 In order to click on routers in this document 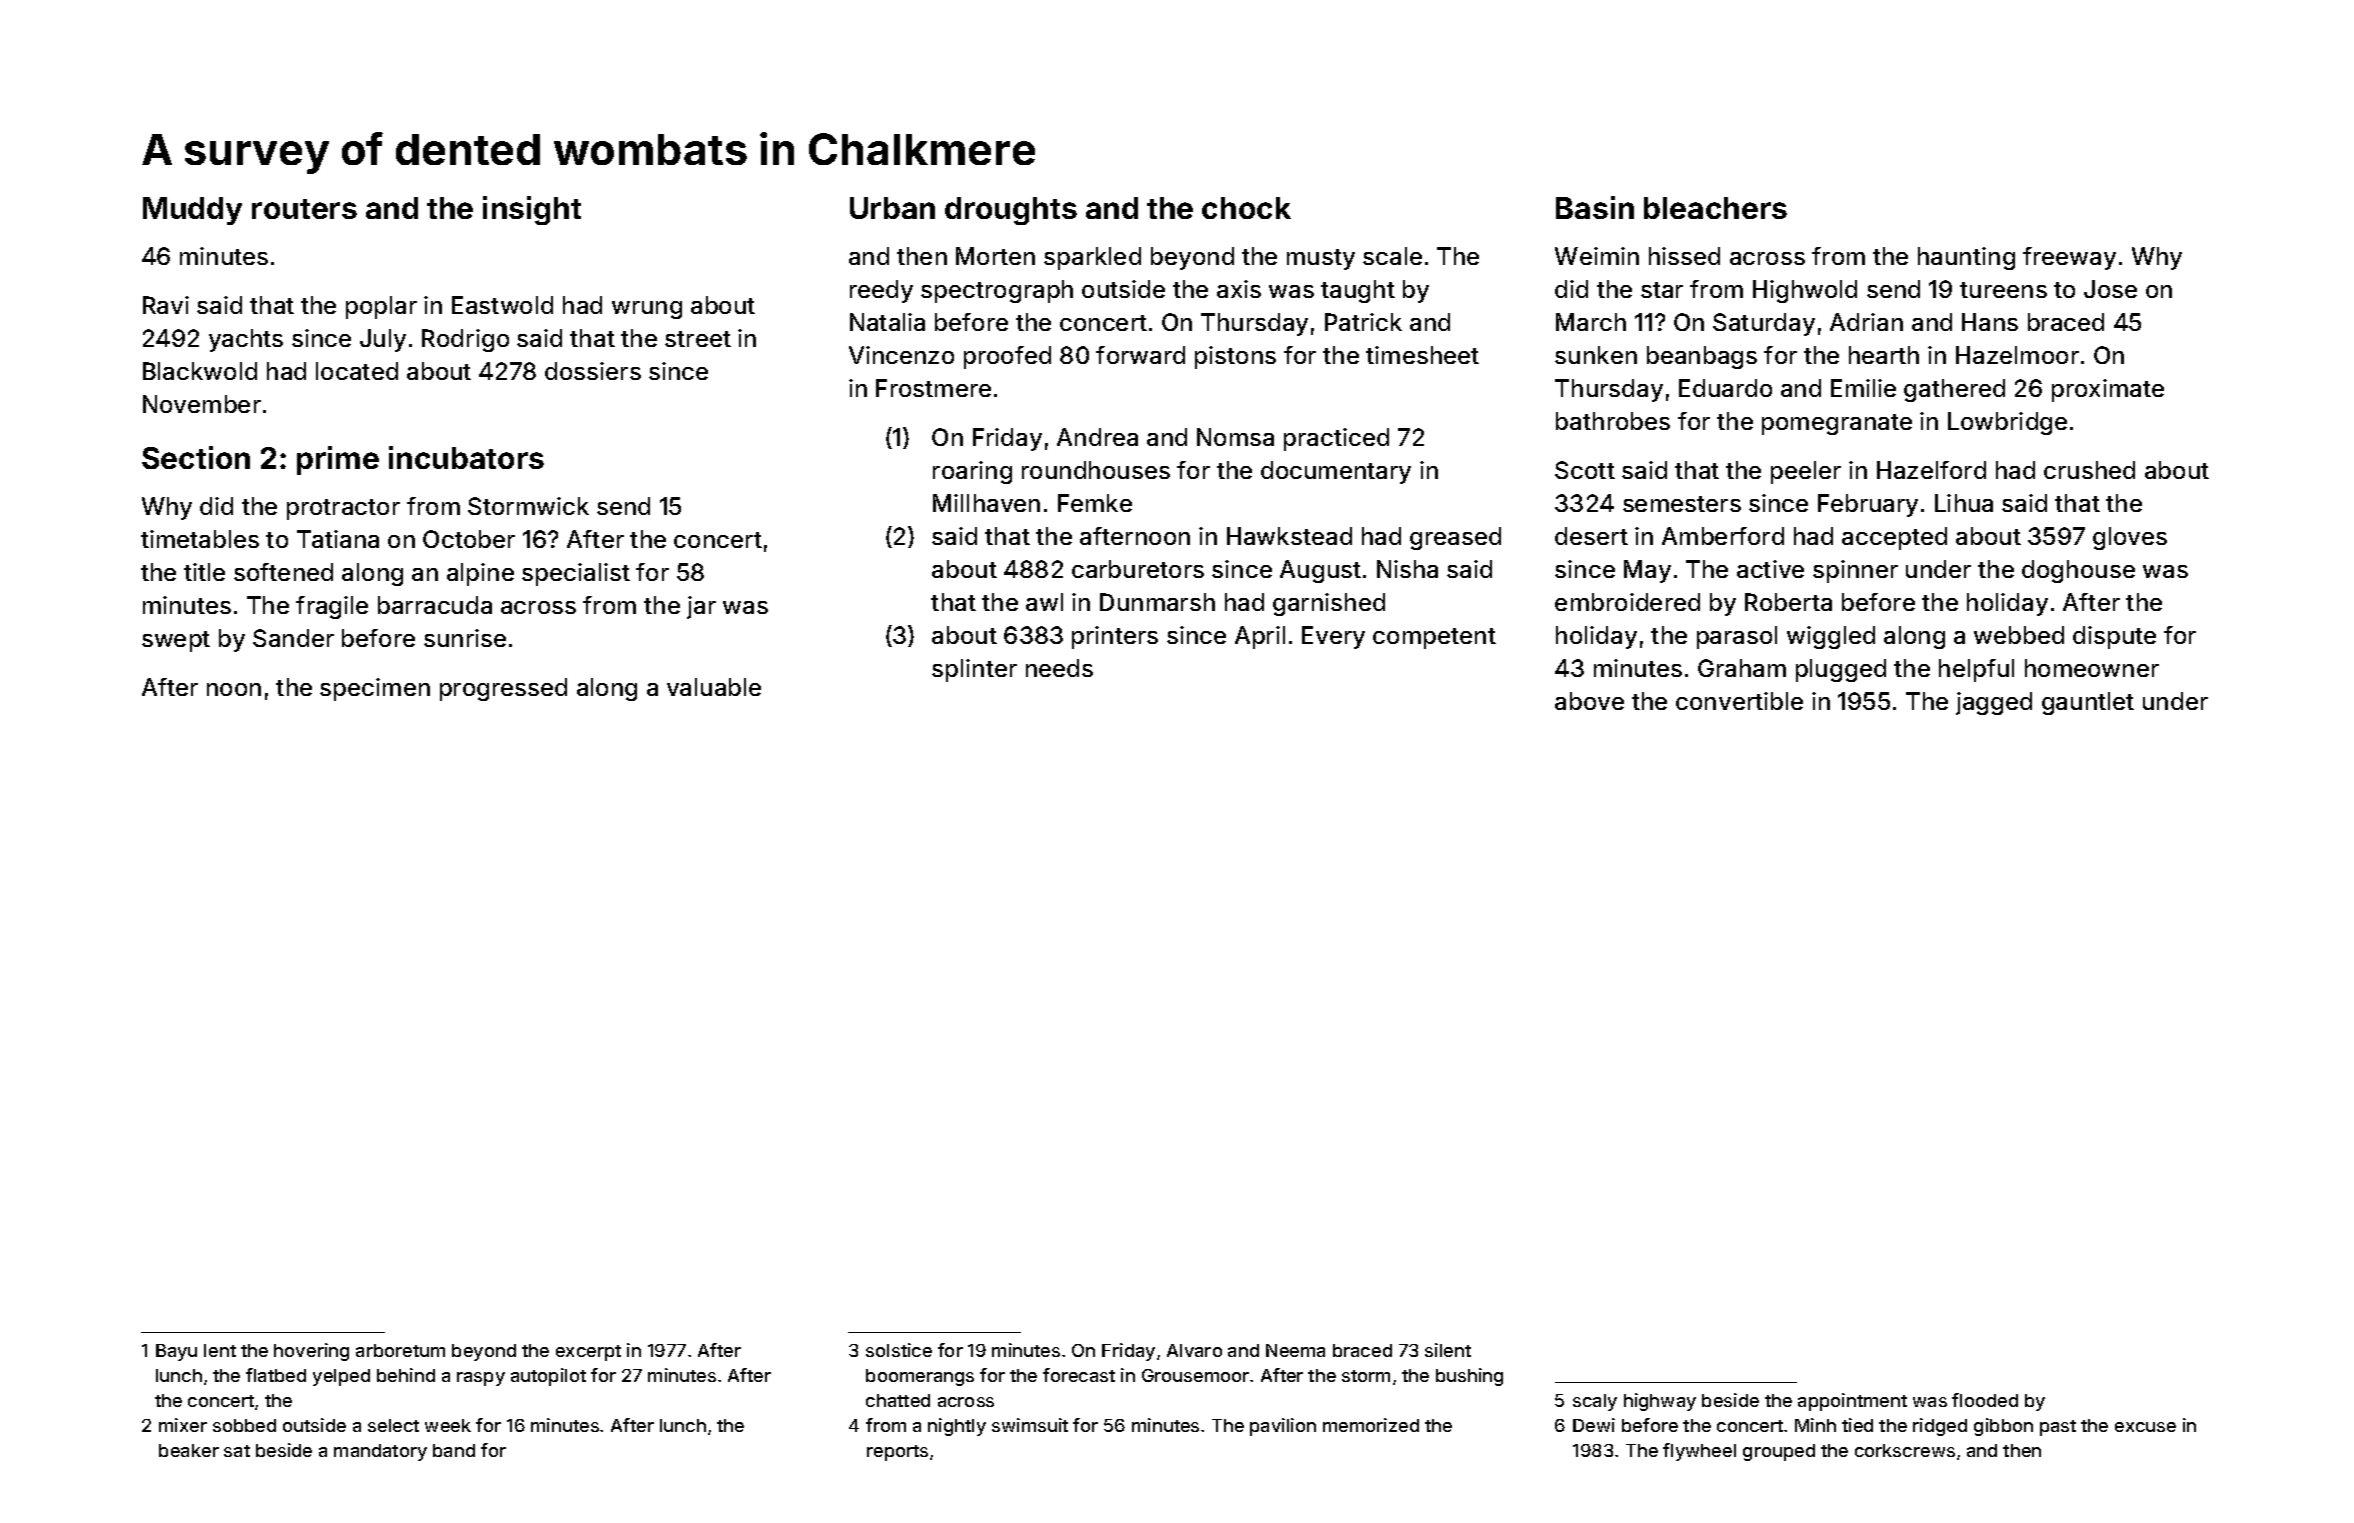, I will do `click(304, 209)`.
